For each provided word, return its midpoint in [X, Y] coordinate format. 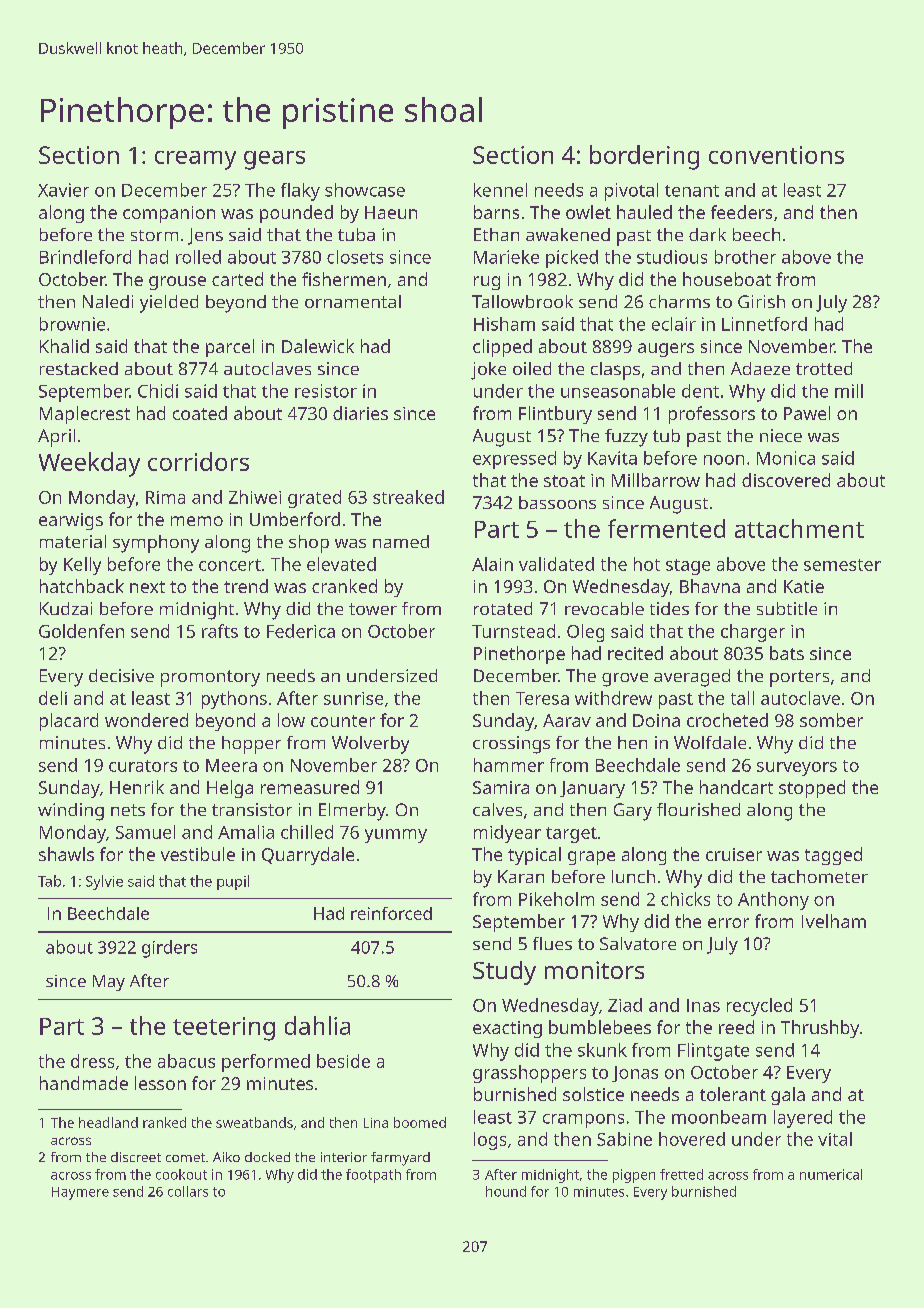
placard [69, 722]
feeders [741, 212]
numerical [831, 1174]
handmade [84, 1083]
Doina [656, 720]
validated [556, 564]
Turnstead [513, 631]
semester [842, 565]
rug [487, 283]
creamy [195, 160]
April [56, 438]
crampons [583, 1121]
